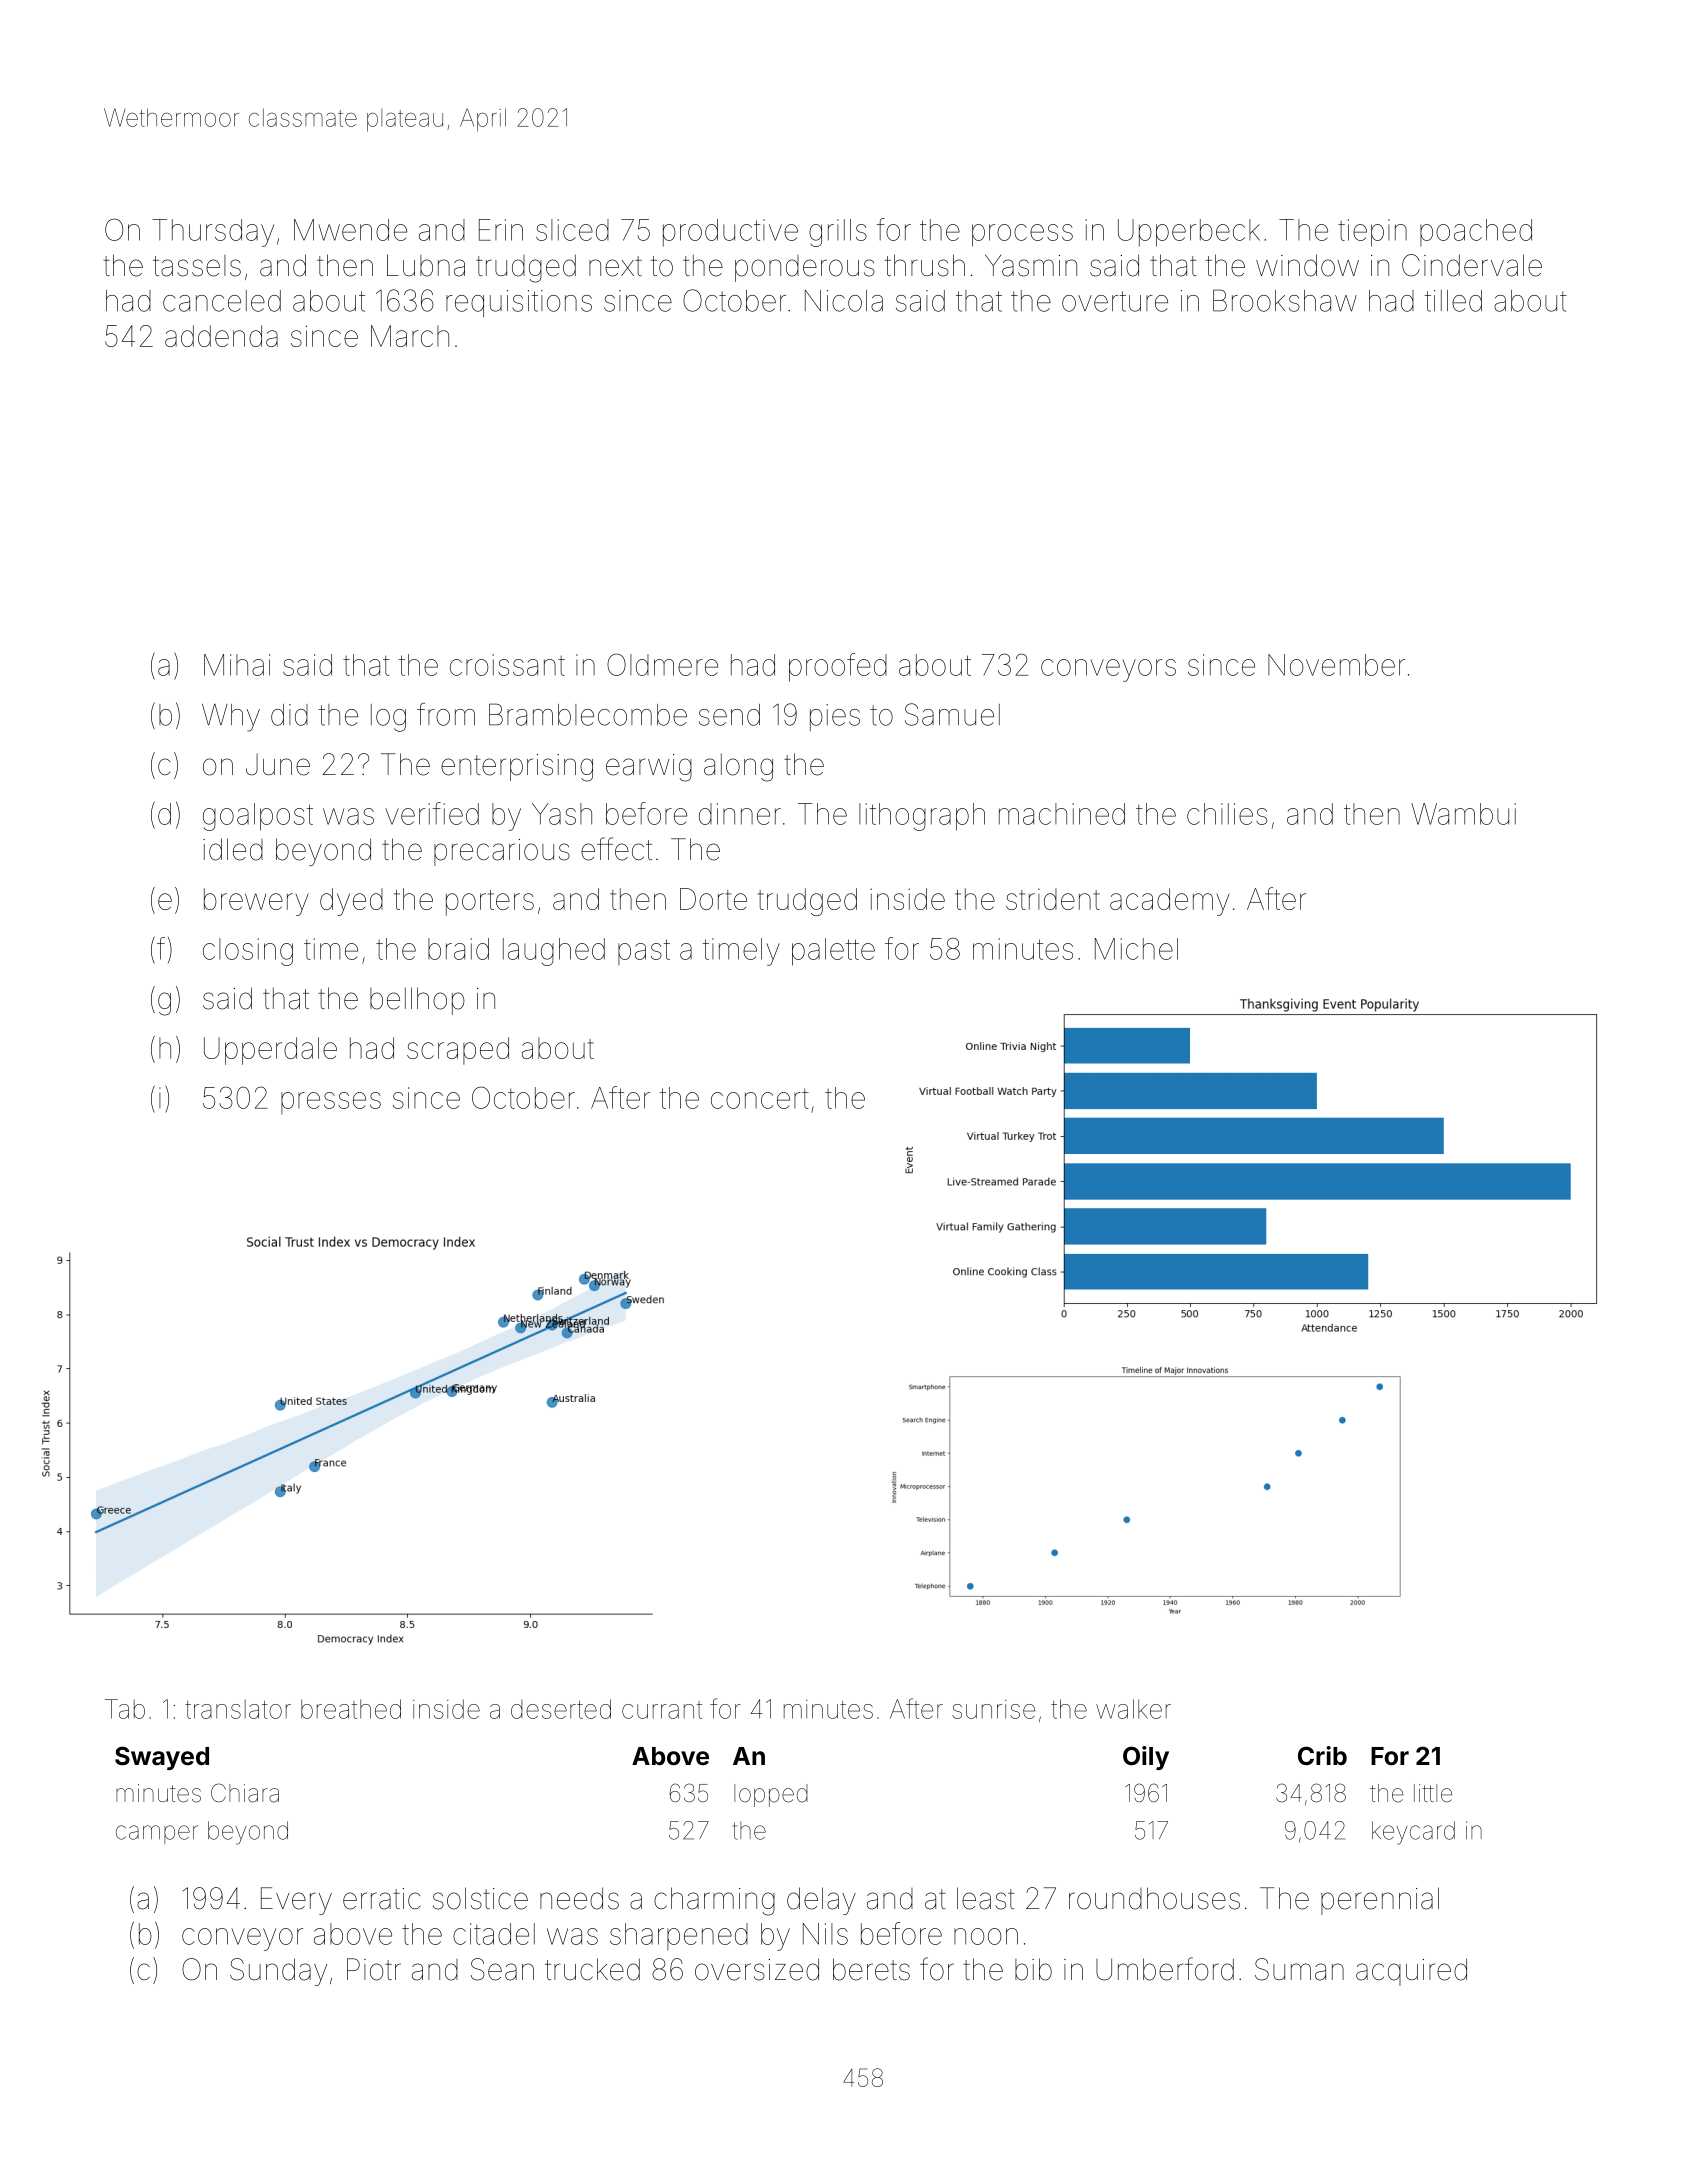 The image size is (1683, 2178). I want to click on walker, so click(1133, 1709).
